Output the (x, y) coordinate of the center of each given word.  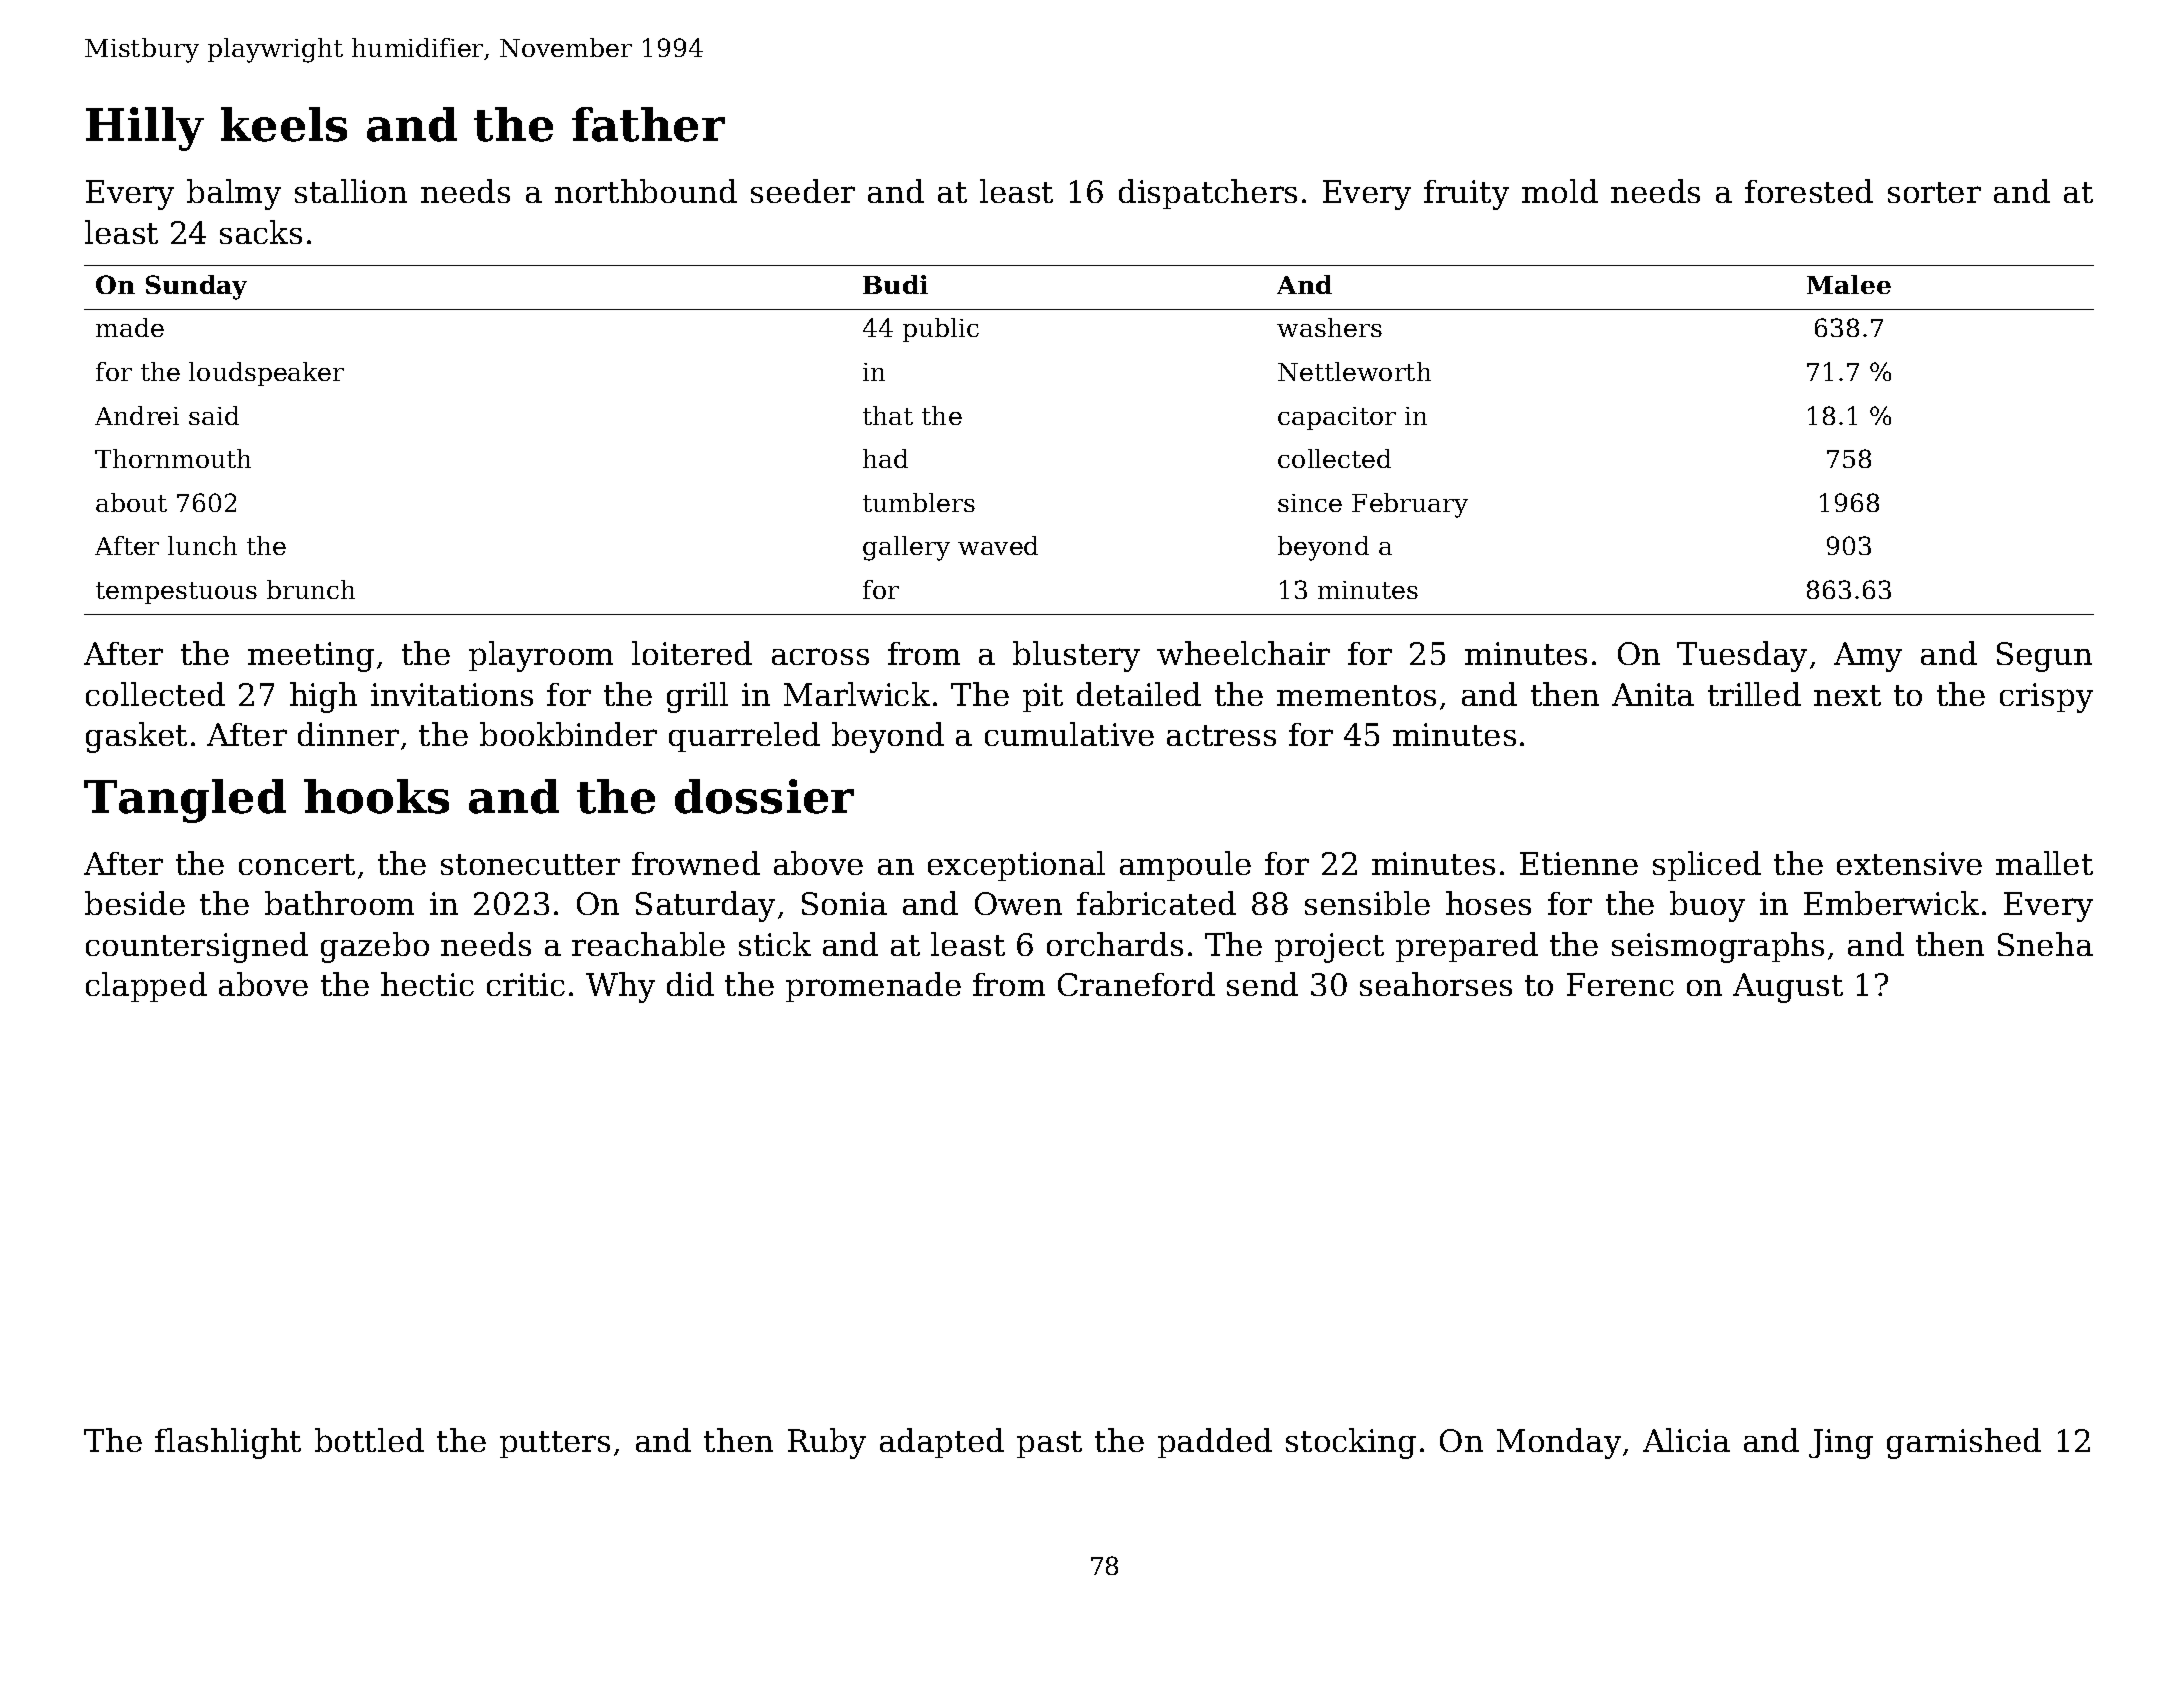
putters (555, 1444)
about (131, 502)
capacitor (1337, 418)
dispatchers (1208, 194)
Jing (1841, 1444)
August (1788, 988)
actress (1221, 735)
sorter (1934, 192)
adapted (942, 1443)
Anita (1653, 694)
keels (284, 124)
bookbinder (568, 734)
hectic (427, 984)
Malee (1849, 284)
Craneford (1136, 984)
